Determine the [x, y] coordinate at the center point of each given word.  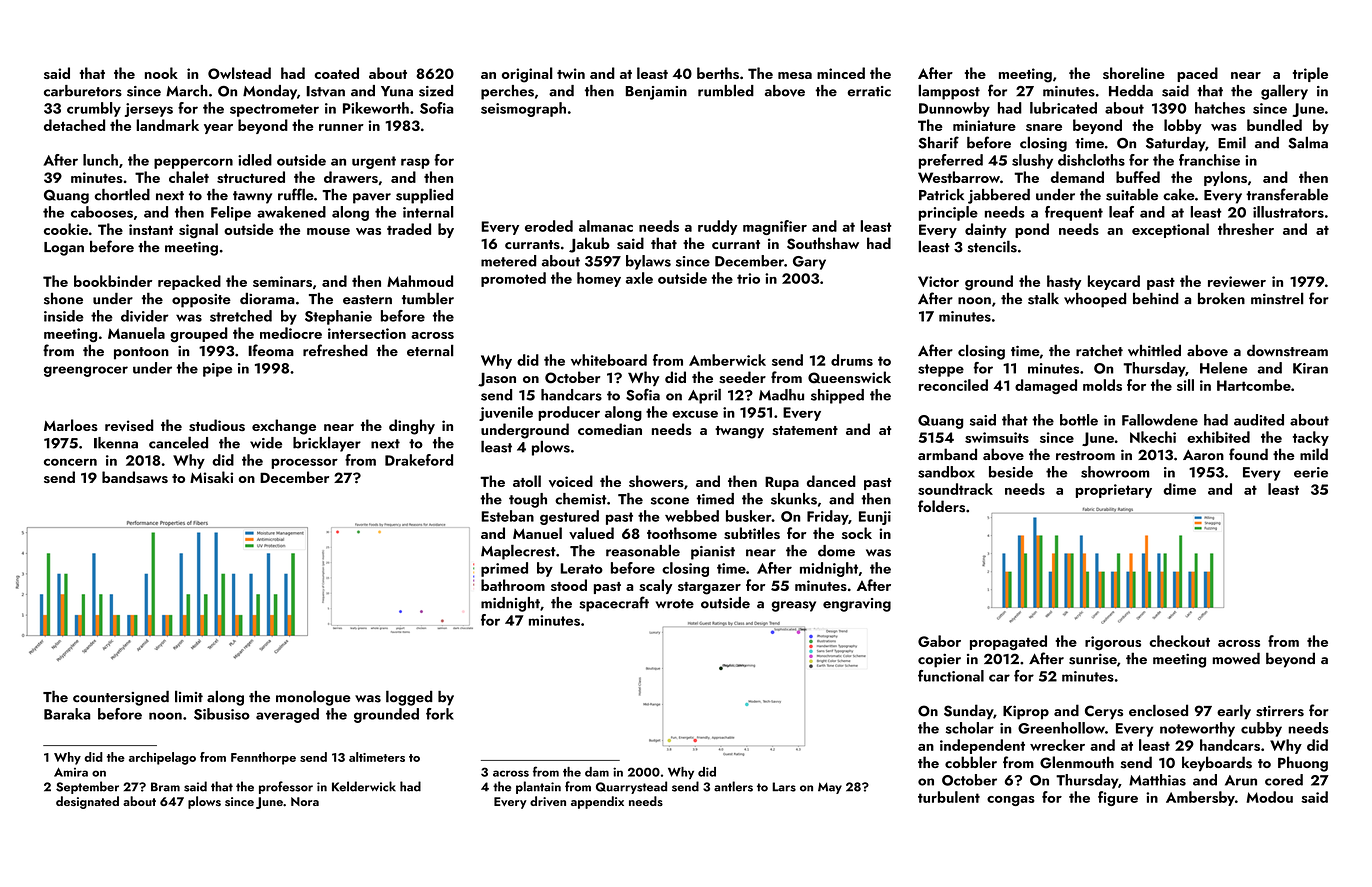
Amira [71, 772]
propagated [1008, 642]
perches [507, 92]
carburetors [83, 91]
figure [1118, 798]
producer [569, 413]
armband [947, 454]
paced [1197, 74]
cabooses [102, 212]
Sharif [939, 142]
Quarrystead [631, 787]
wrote [674, 604]
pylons [1225, 178]
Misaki [211, 477]
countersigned [121, 698]
